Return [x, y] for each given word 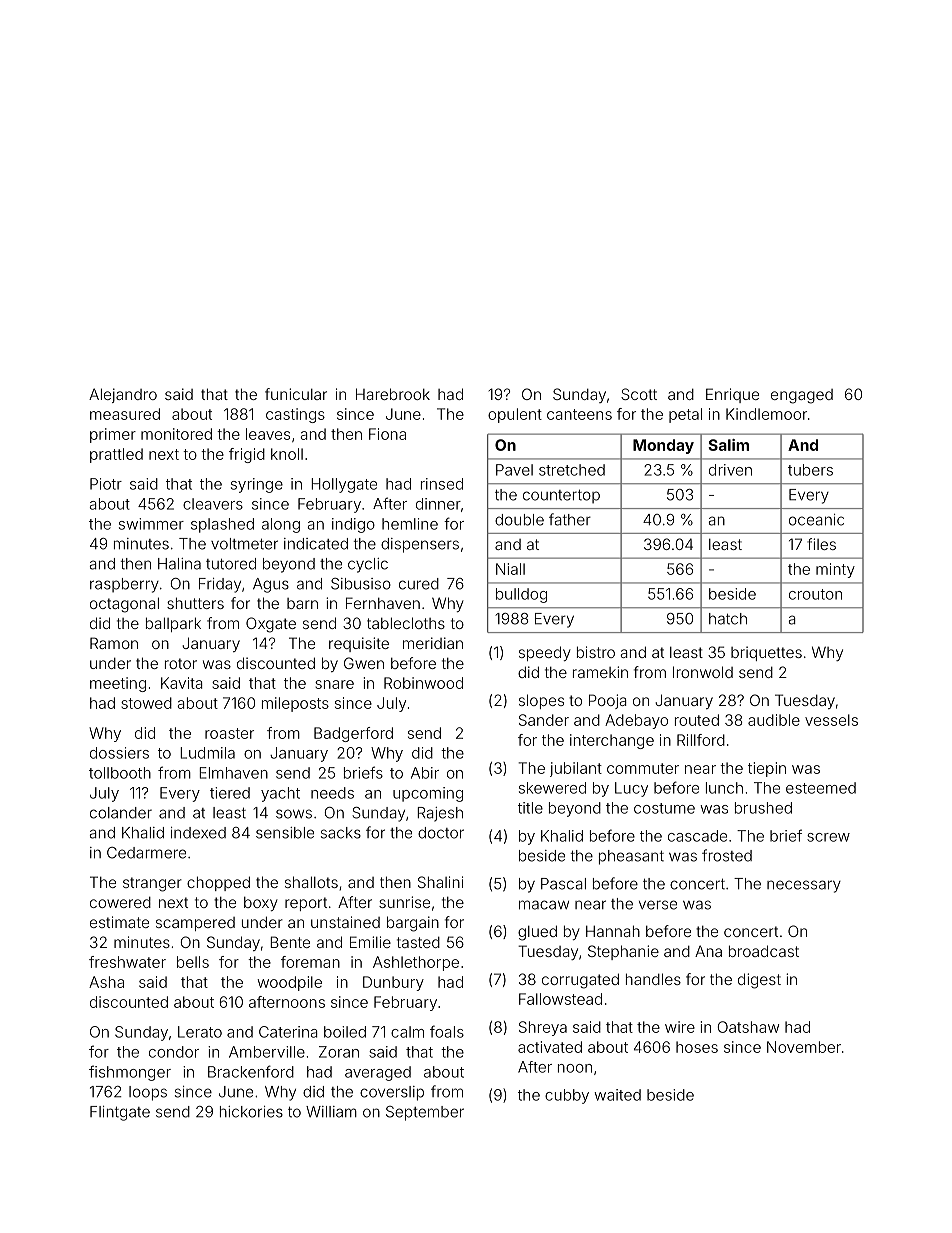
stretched [572, 470]
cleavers [213, 504]
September [425, 1113]
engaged [802, 396]
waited [617, 1095]
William [331, 1112]
